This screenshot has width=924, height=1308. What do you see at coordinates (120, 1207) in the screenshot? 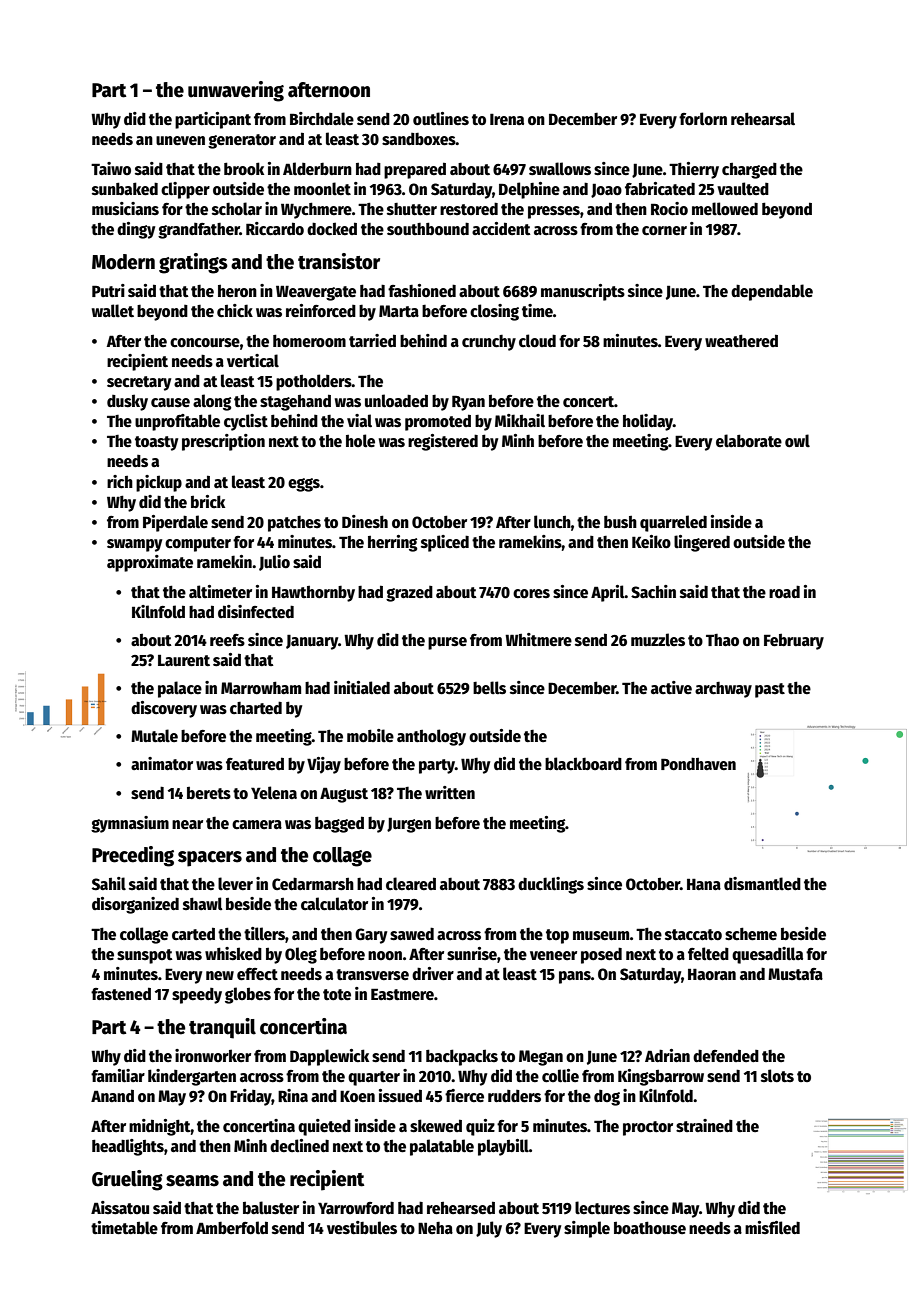
I see `Aissatou` at bounding box center [120, 1207].
